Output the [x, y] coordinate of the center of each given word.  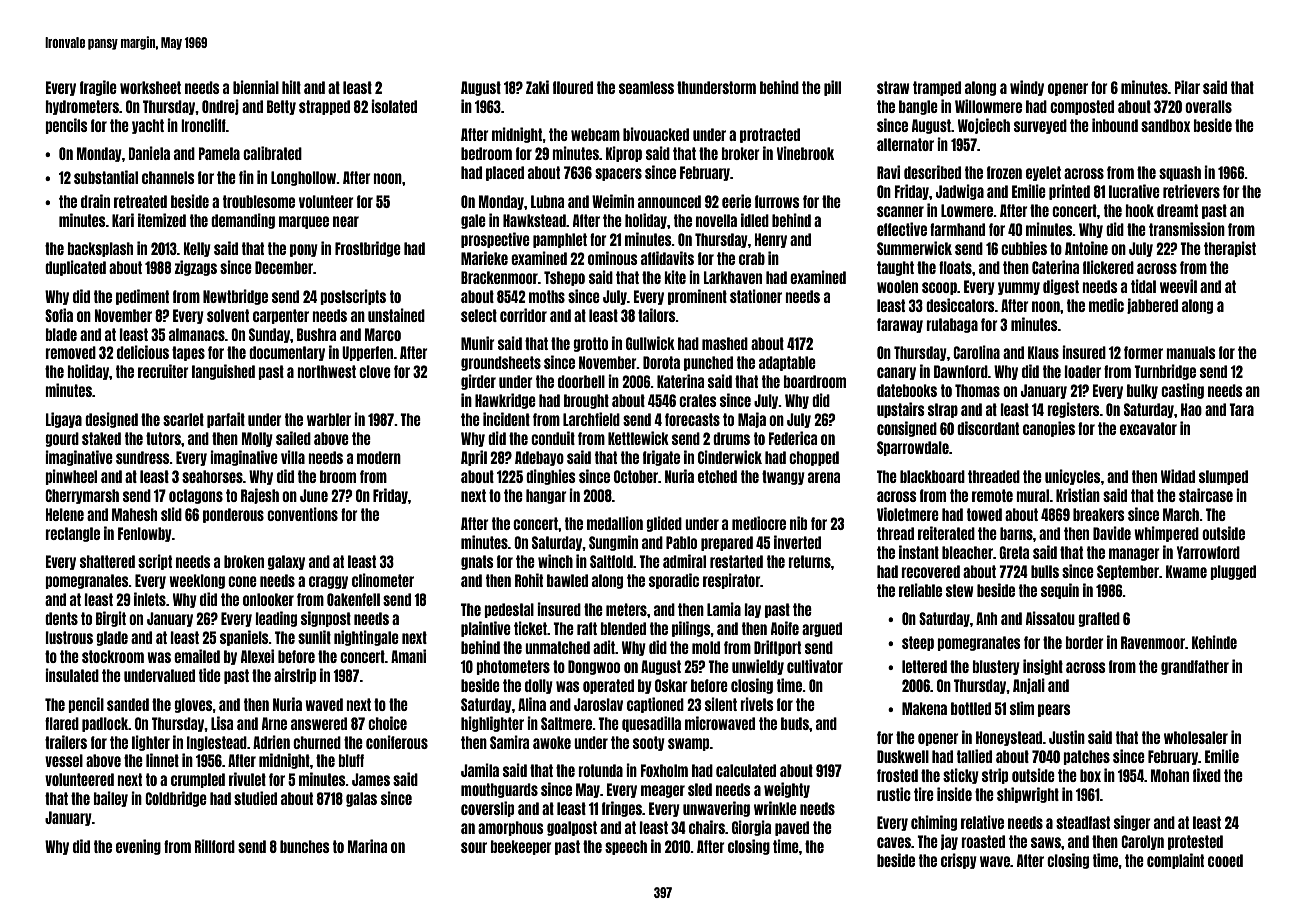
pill [832, 88]
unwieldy [758, 667]
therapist [1230, 249]
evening [138, 847]
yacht [148, 126]
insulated [72, 675]
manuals [1190, 352]
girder [478, 382]
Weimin [613, 201]
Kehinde [1214, 642]
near [346, 221]
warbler [329, 419]
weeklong [197, 581]
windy [1027, 88]
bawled [567, 580]
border [1085, 642]
